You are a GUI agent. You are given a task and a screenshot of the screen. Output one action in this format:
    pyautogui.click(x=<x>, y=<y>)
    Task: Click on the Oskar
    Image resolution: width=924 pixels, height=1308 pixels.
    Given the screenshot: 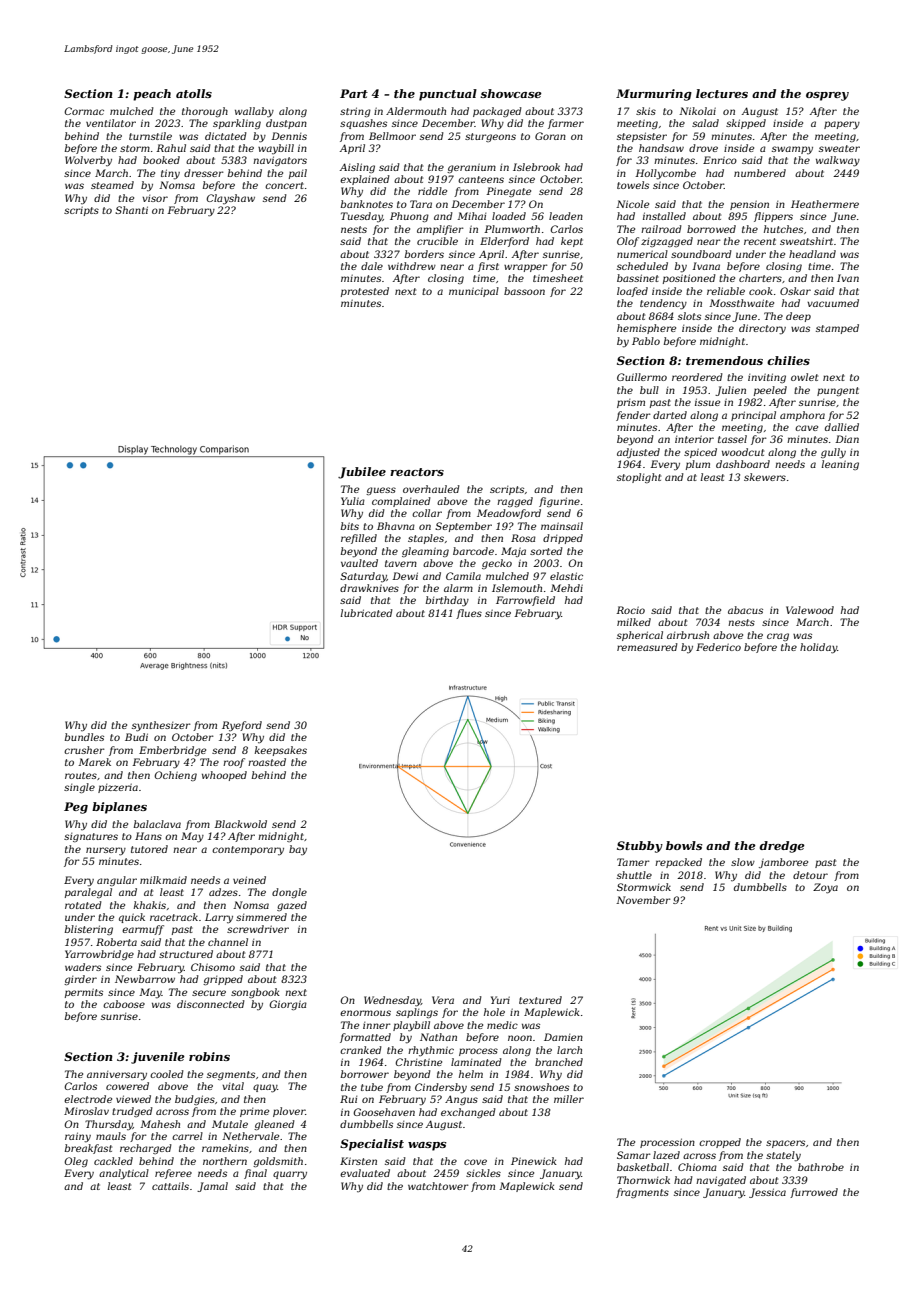 What is the action you would take?
    pyautogui.click(x=795, y=291)
